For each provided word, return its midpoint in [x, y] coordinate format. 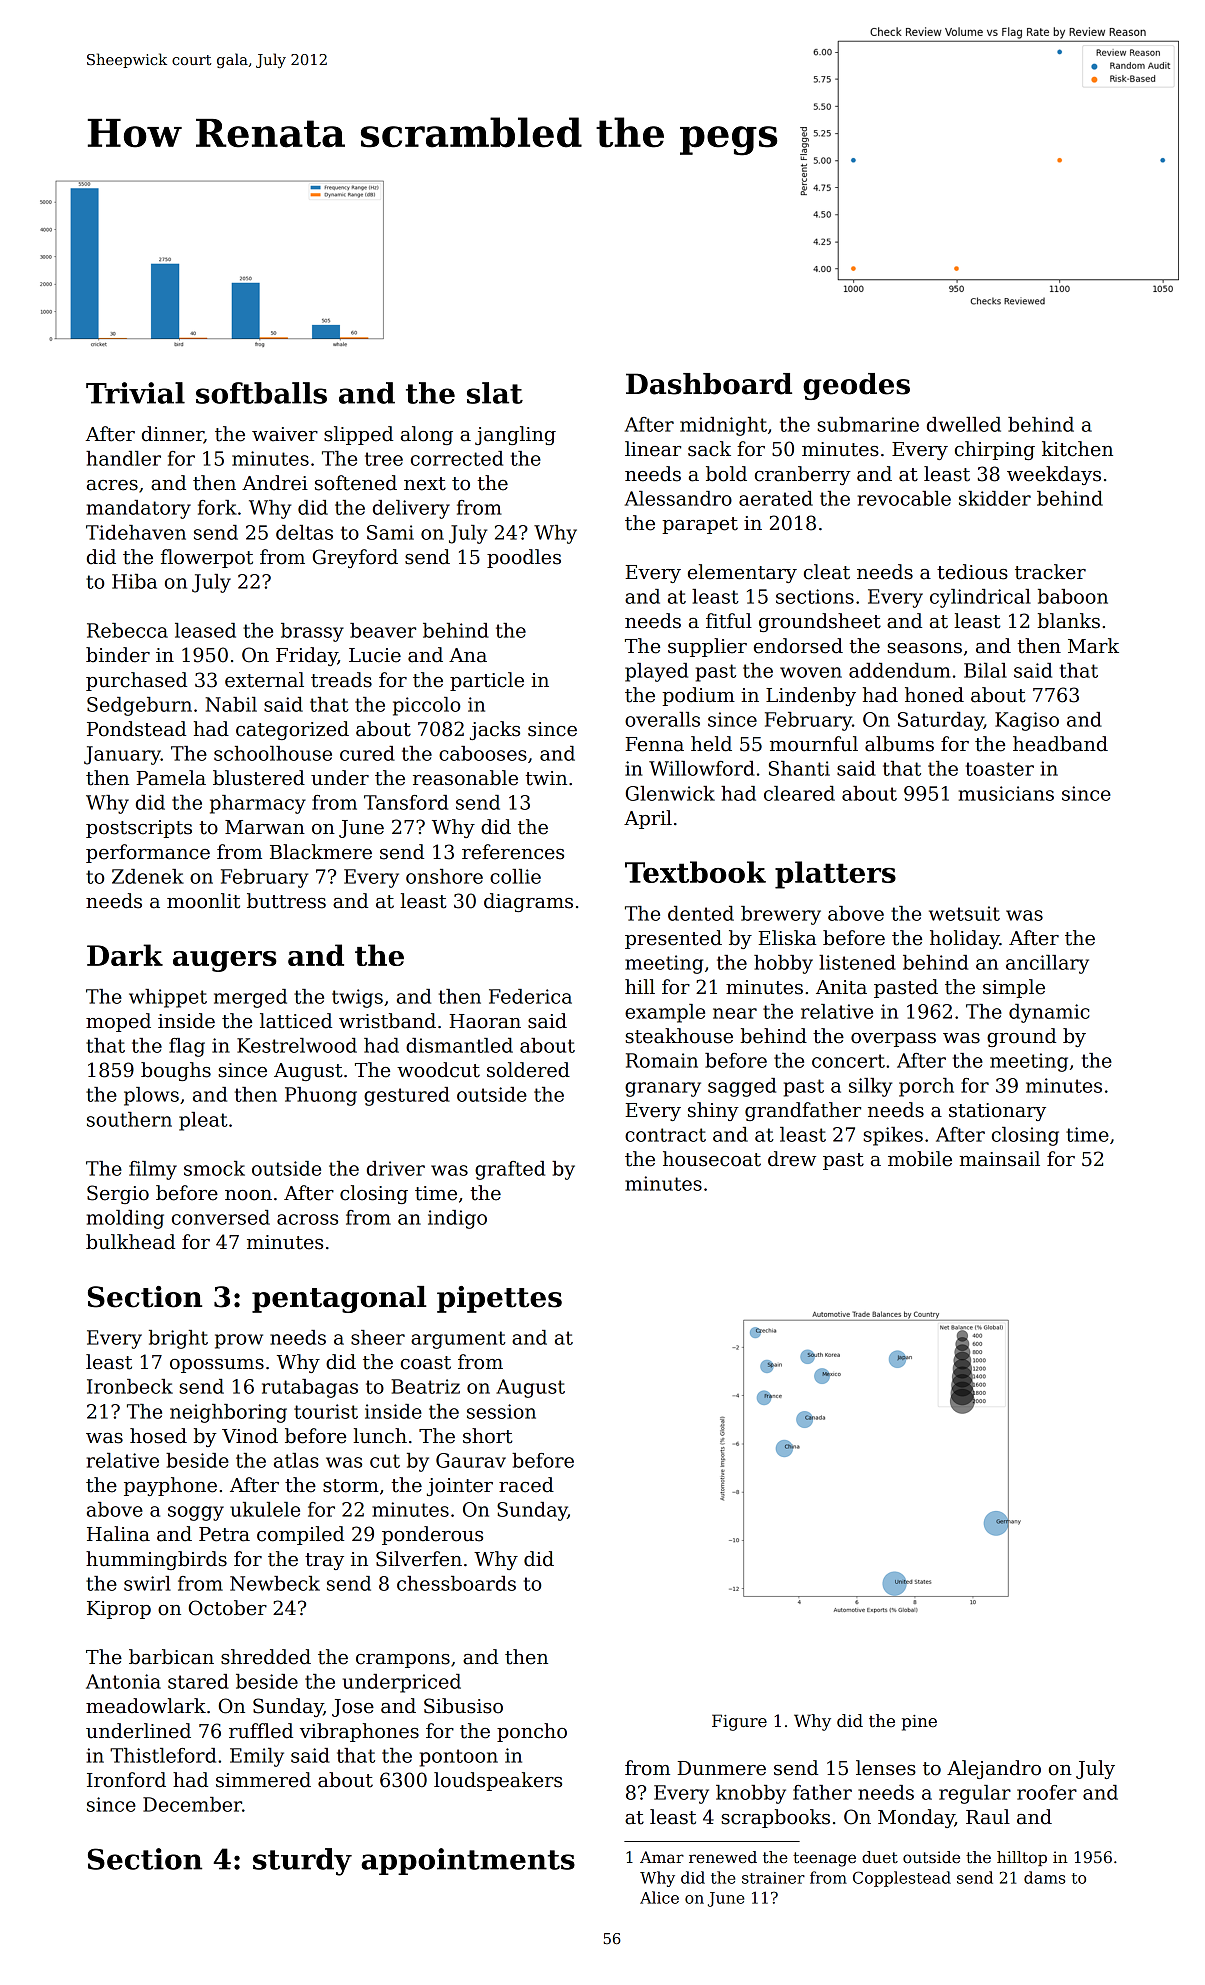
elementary [742, 573]
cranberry [803, 475]
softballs [261, 393]
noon [248, 1195]
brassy [312, 632]
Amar [662, 1857]
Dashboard [709, 384]
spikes [893, 1136]
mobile [920, 1159]
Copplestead [902, 1879]
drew [792, 1159]
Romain [662, 1060]
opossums [217, 1366]
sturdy [302, 1862]
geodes [856, 386]
